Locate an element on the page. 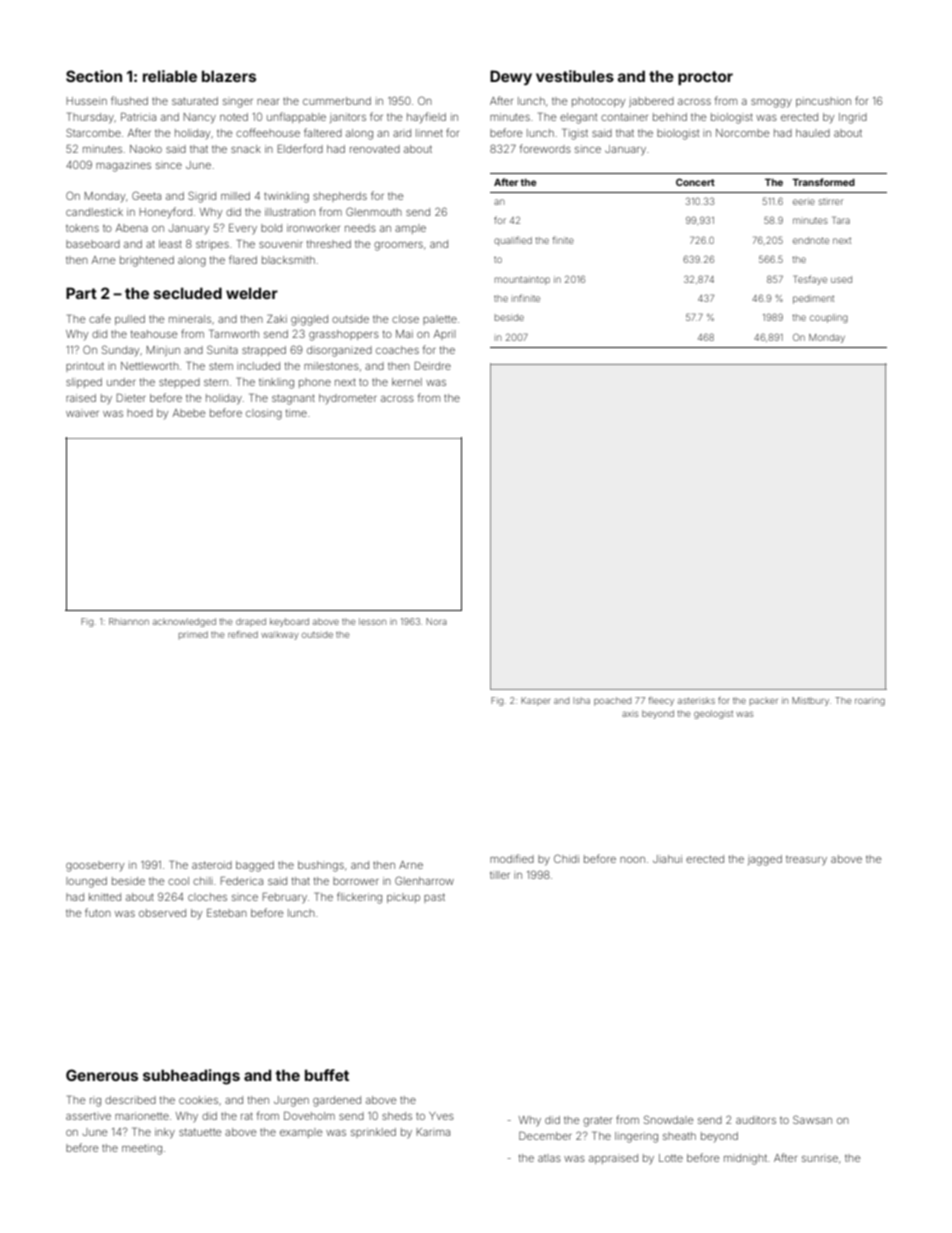 This page has width=952, height=1233. forewords is located at coordinates (545, 148).
